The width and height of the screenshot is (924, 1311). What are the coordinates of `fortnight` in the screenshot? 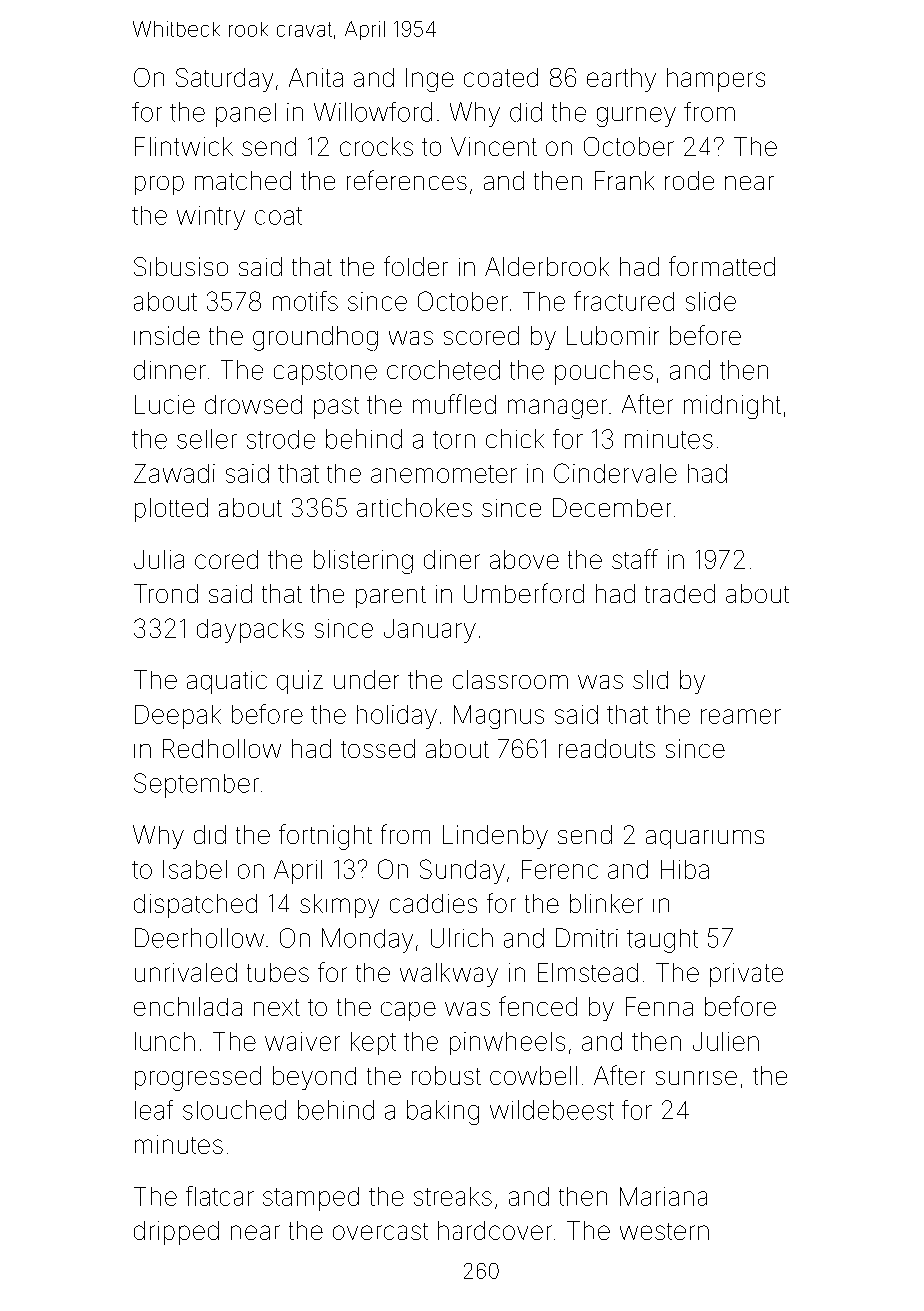 It's located at (325, 837).
